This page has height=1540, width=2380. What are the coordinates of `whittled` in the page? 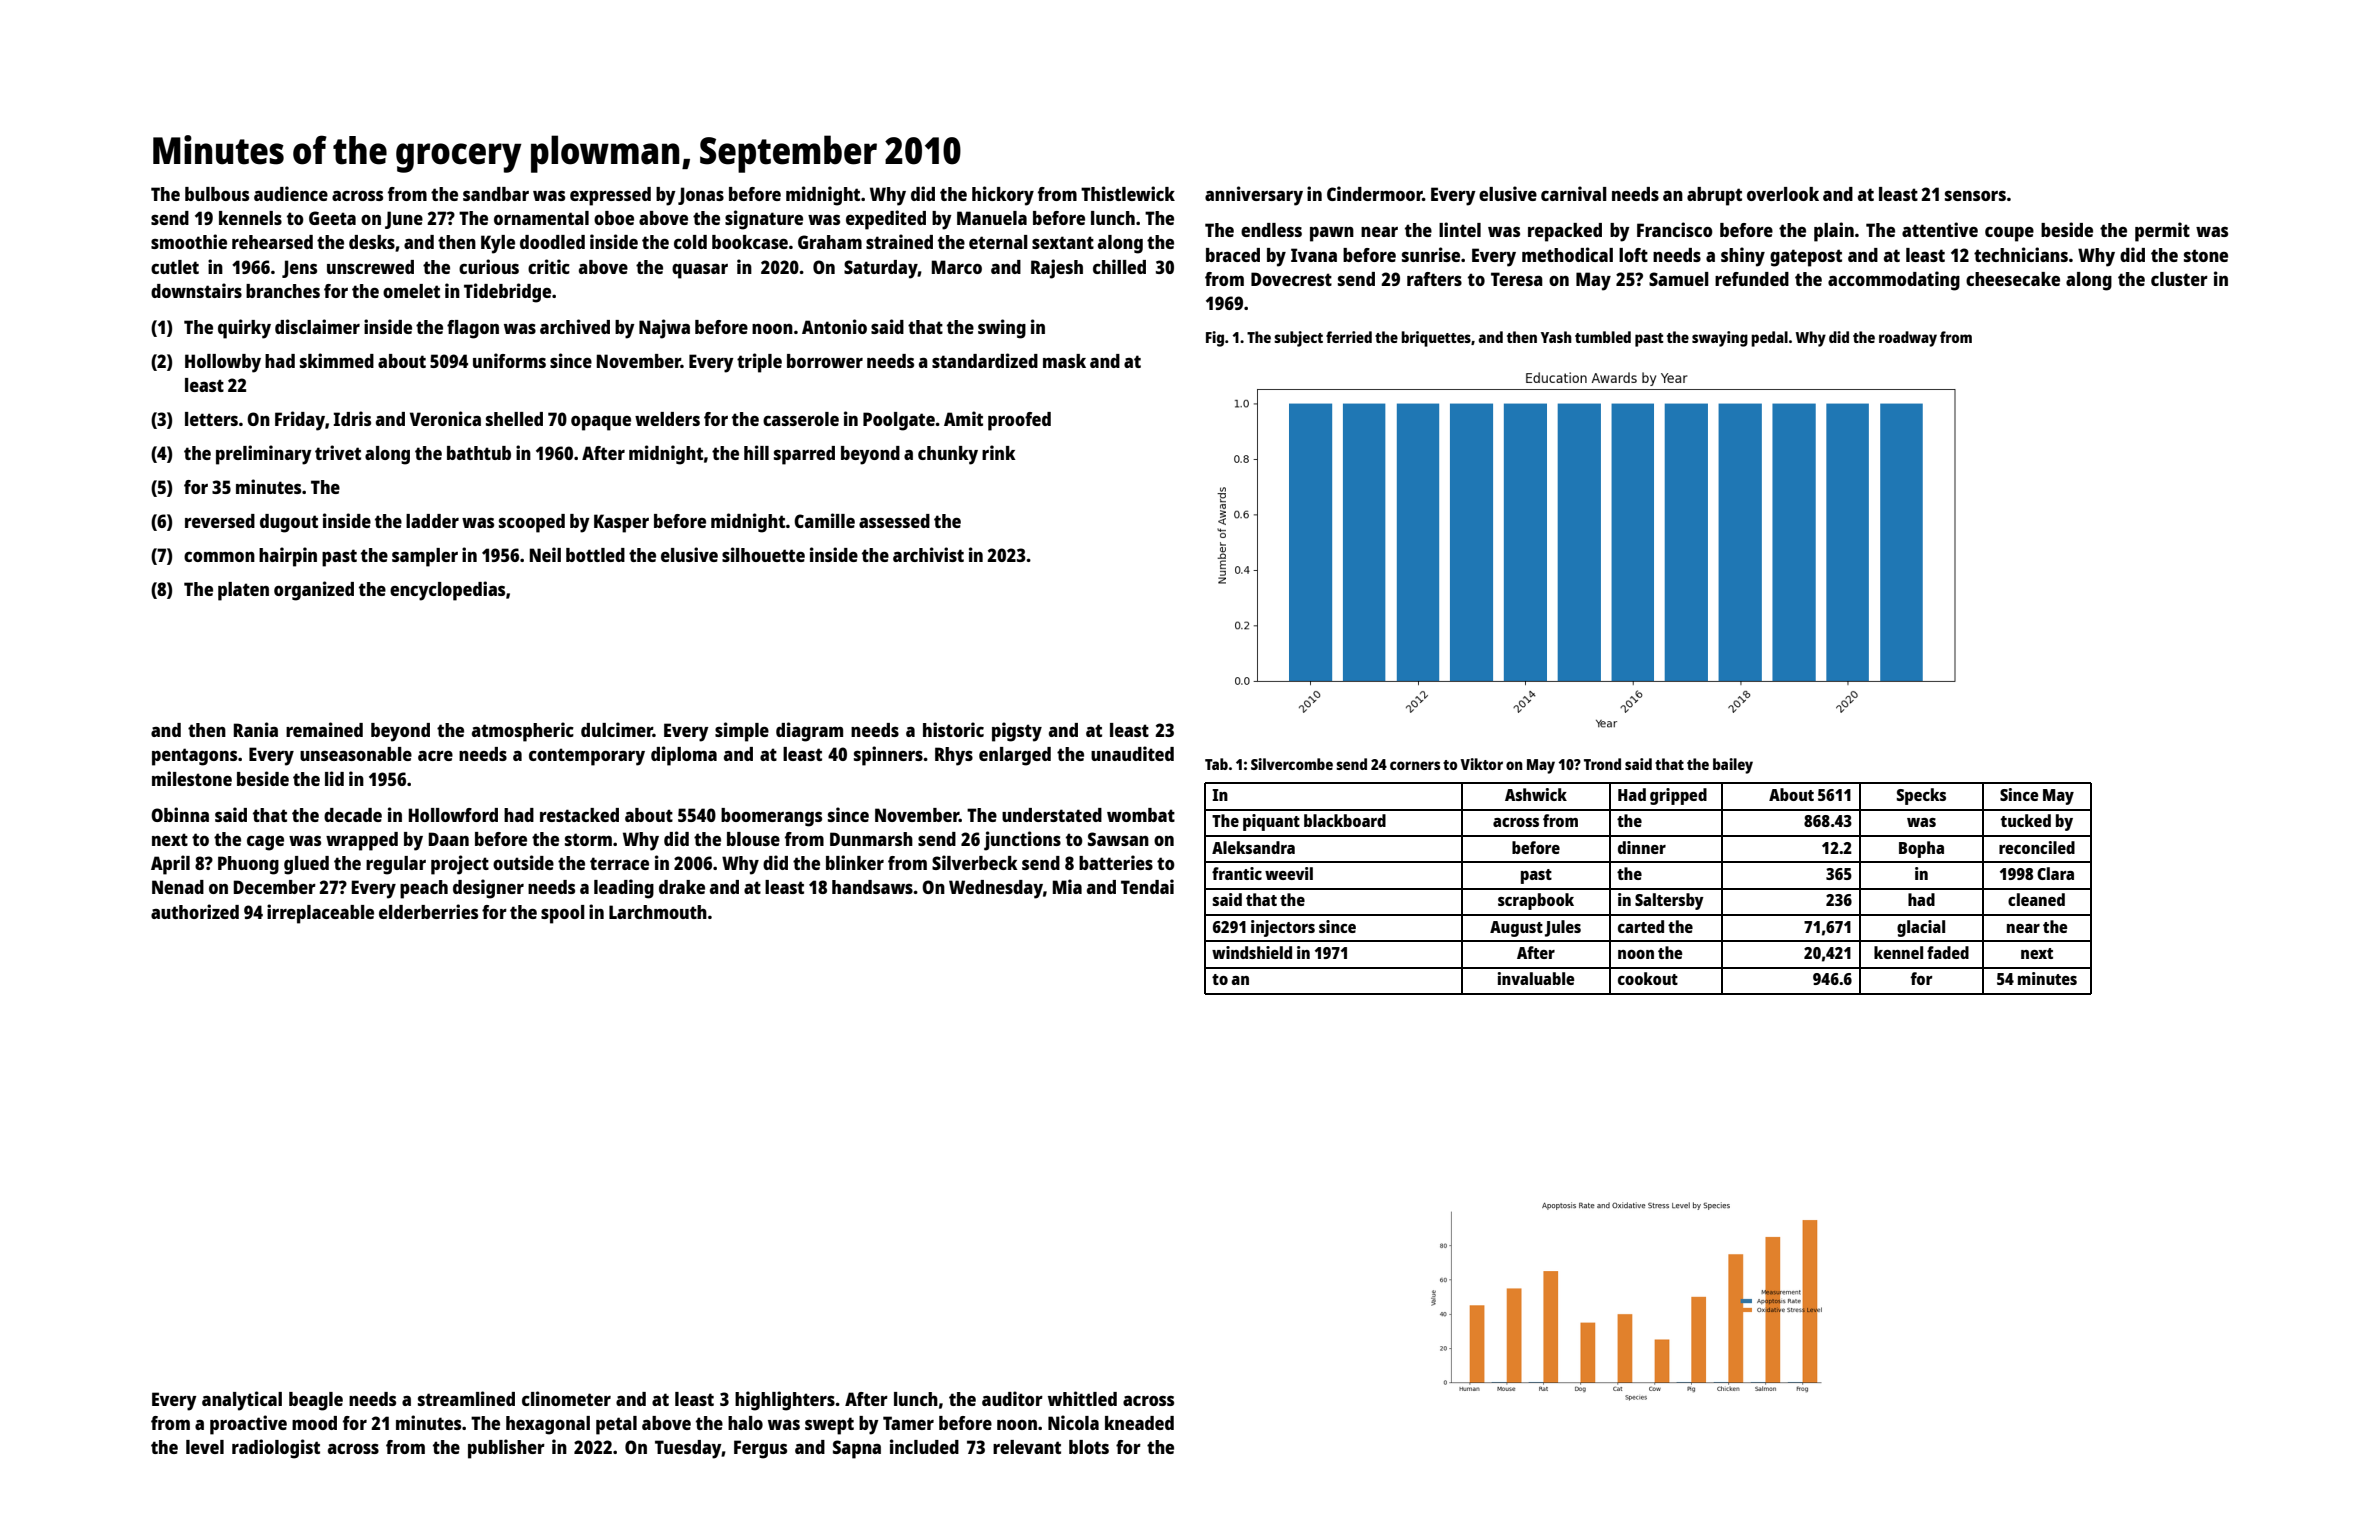 It's located at (1082, 1398).
